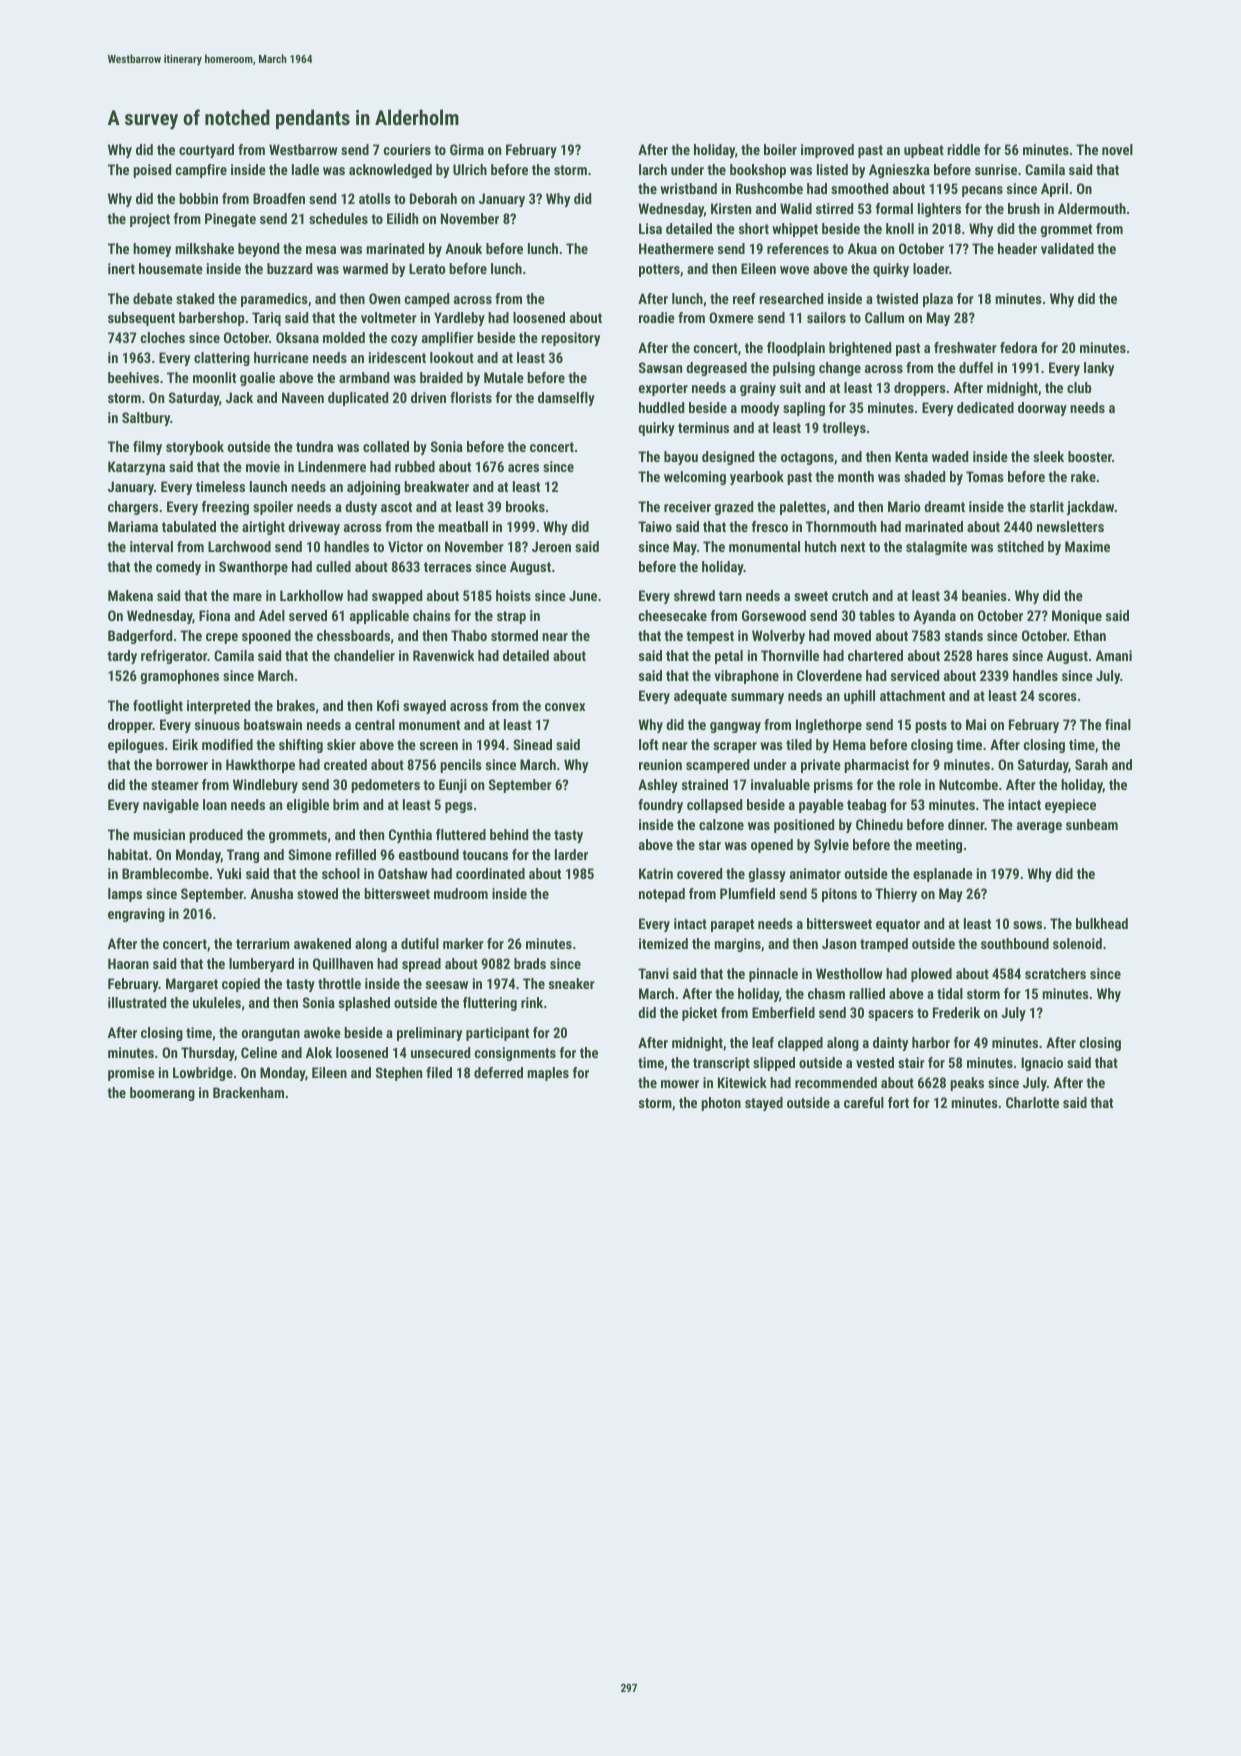 This image has width=1241, height=1756. What do you see at coordinates (1092, 208) in the image?
I see `Aldermouth` at bounding box center [1092, 208].
